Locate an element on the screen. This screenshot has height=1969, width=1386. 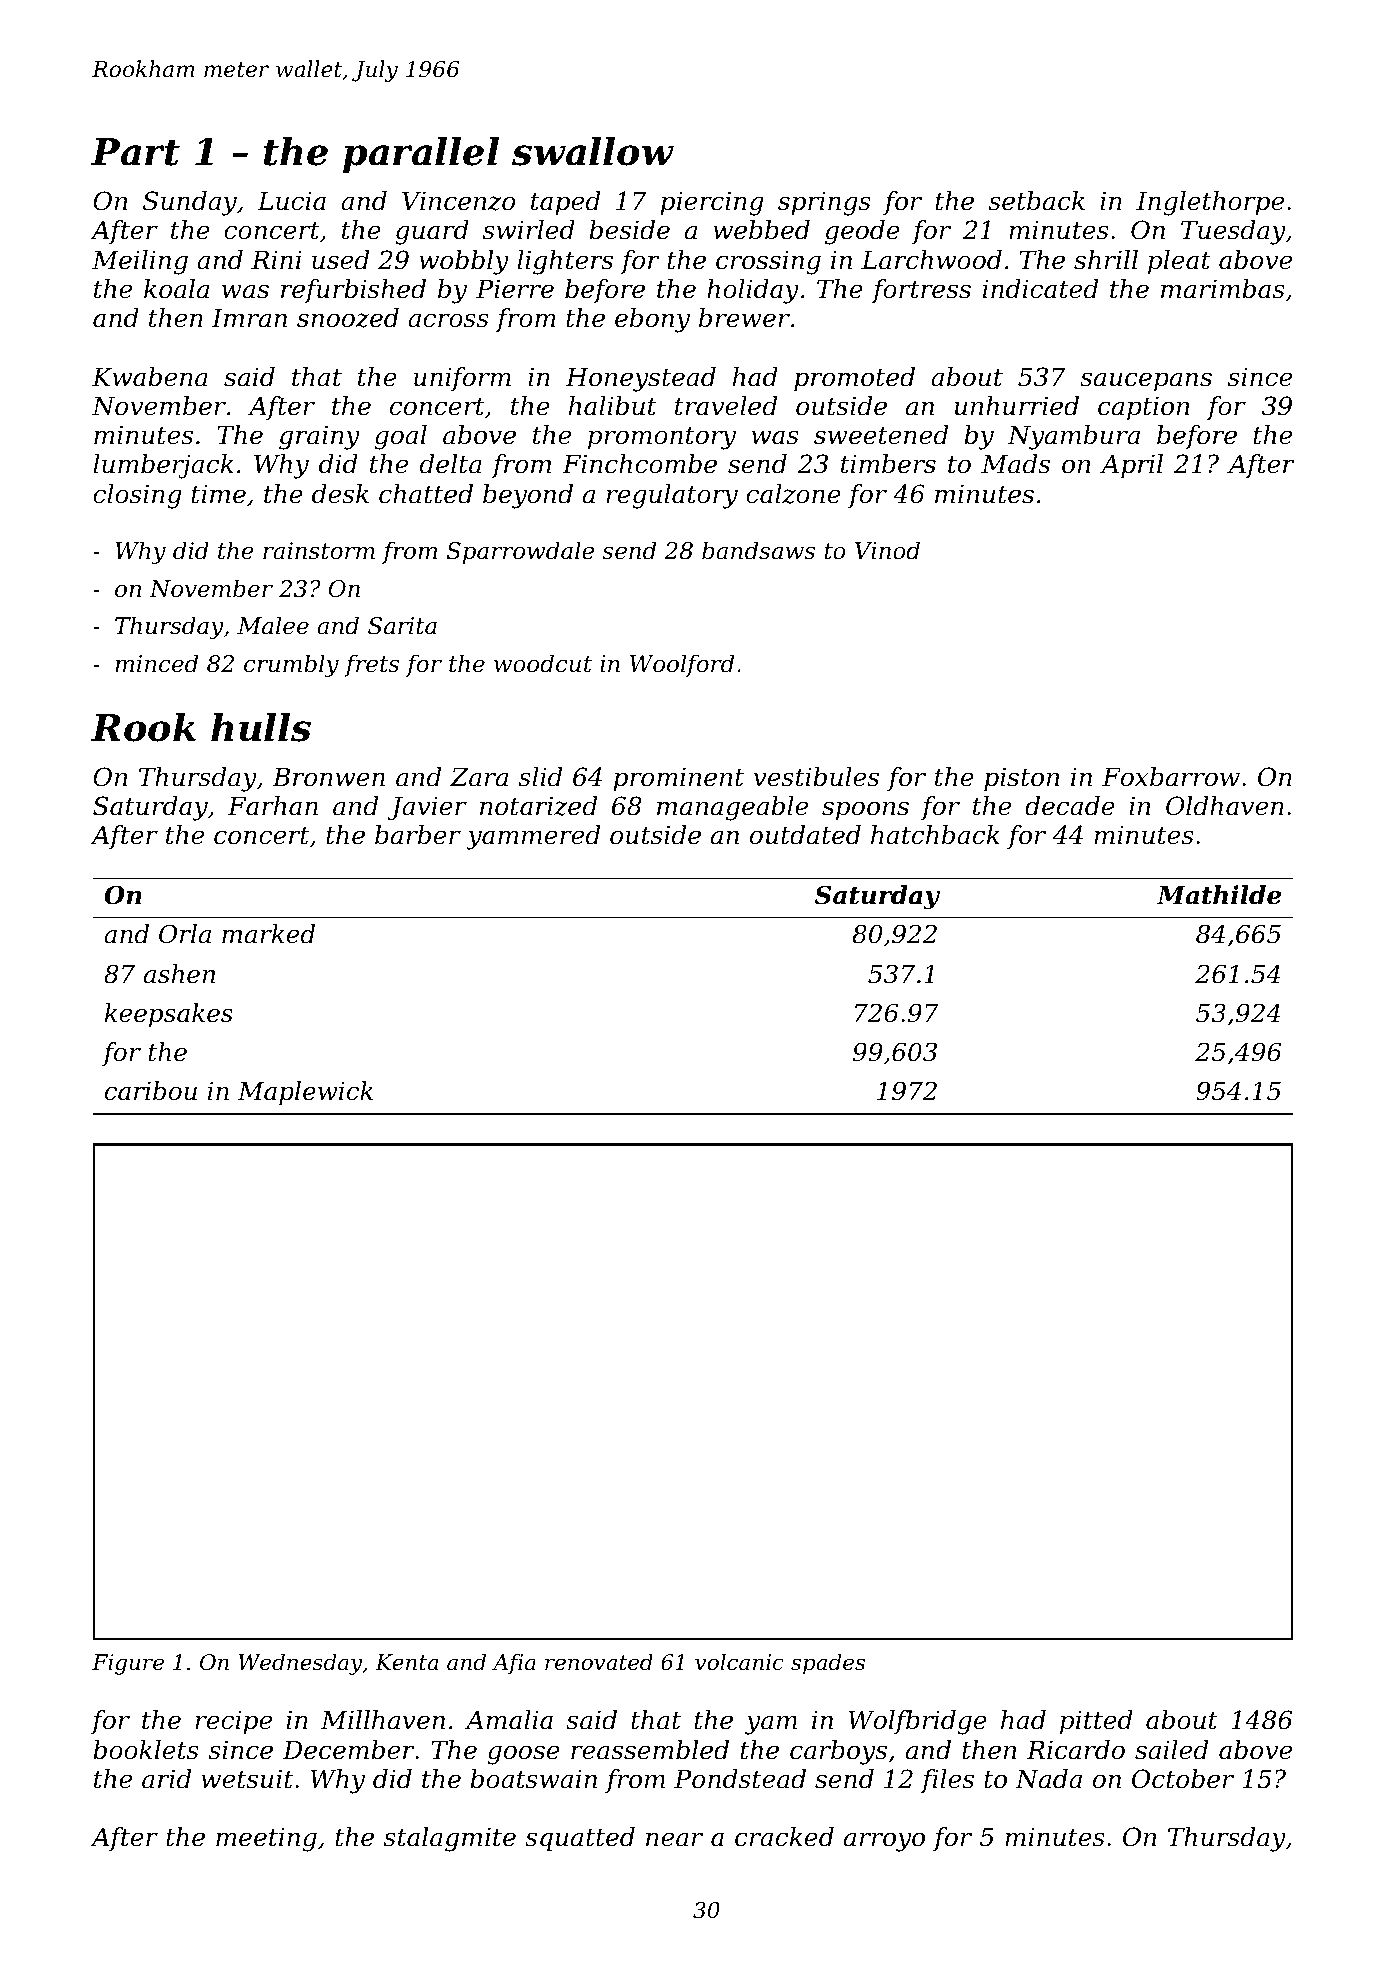
setback is located at coordinates (1037, 201).
